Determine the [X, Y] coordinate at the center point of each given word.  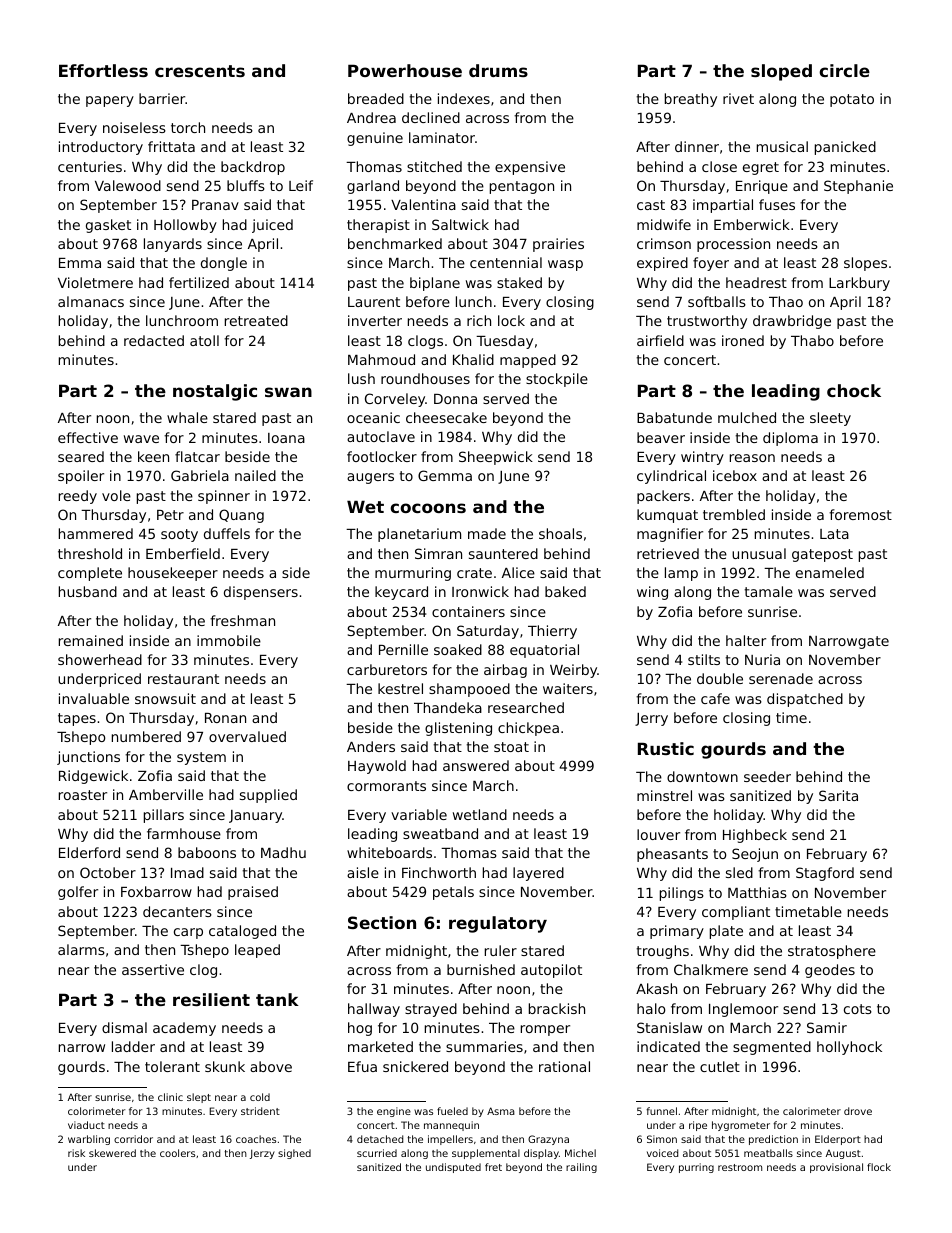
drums [498, 70]
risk [76, 1153]
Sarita [838, 795]
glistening [458, 729]
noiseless [134, 127]
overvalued [247, 736]
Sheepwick [496, 458]
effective [88, 437]
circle [844, 70]
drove [858, 1111]
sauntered [503, 553]
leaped [257, 951]
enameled [830, 572]
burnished [481, 969]
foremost [860, 514]
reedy [78, 497]
